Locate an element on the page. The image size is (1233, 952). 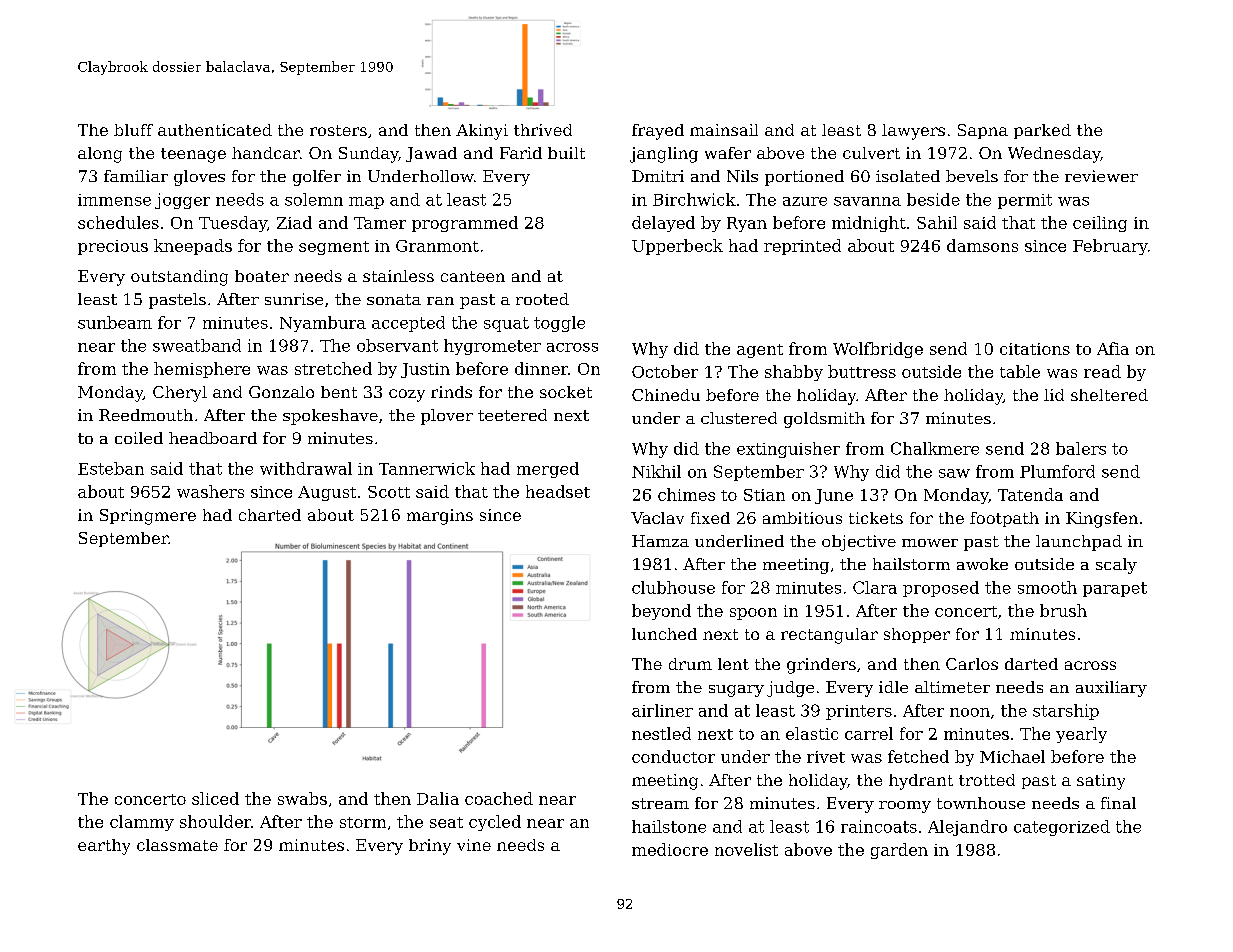
hygrometer is located at coordinates (492, 347).
